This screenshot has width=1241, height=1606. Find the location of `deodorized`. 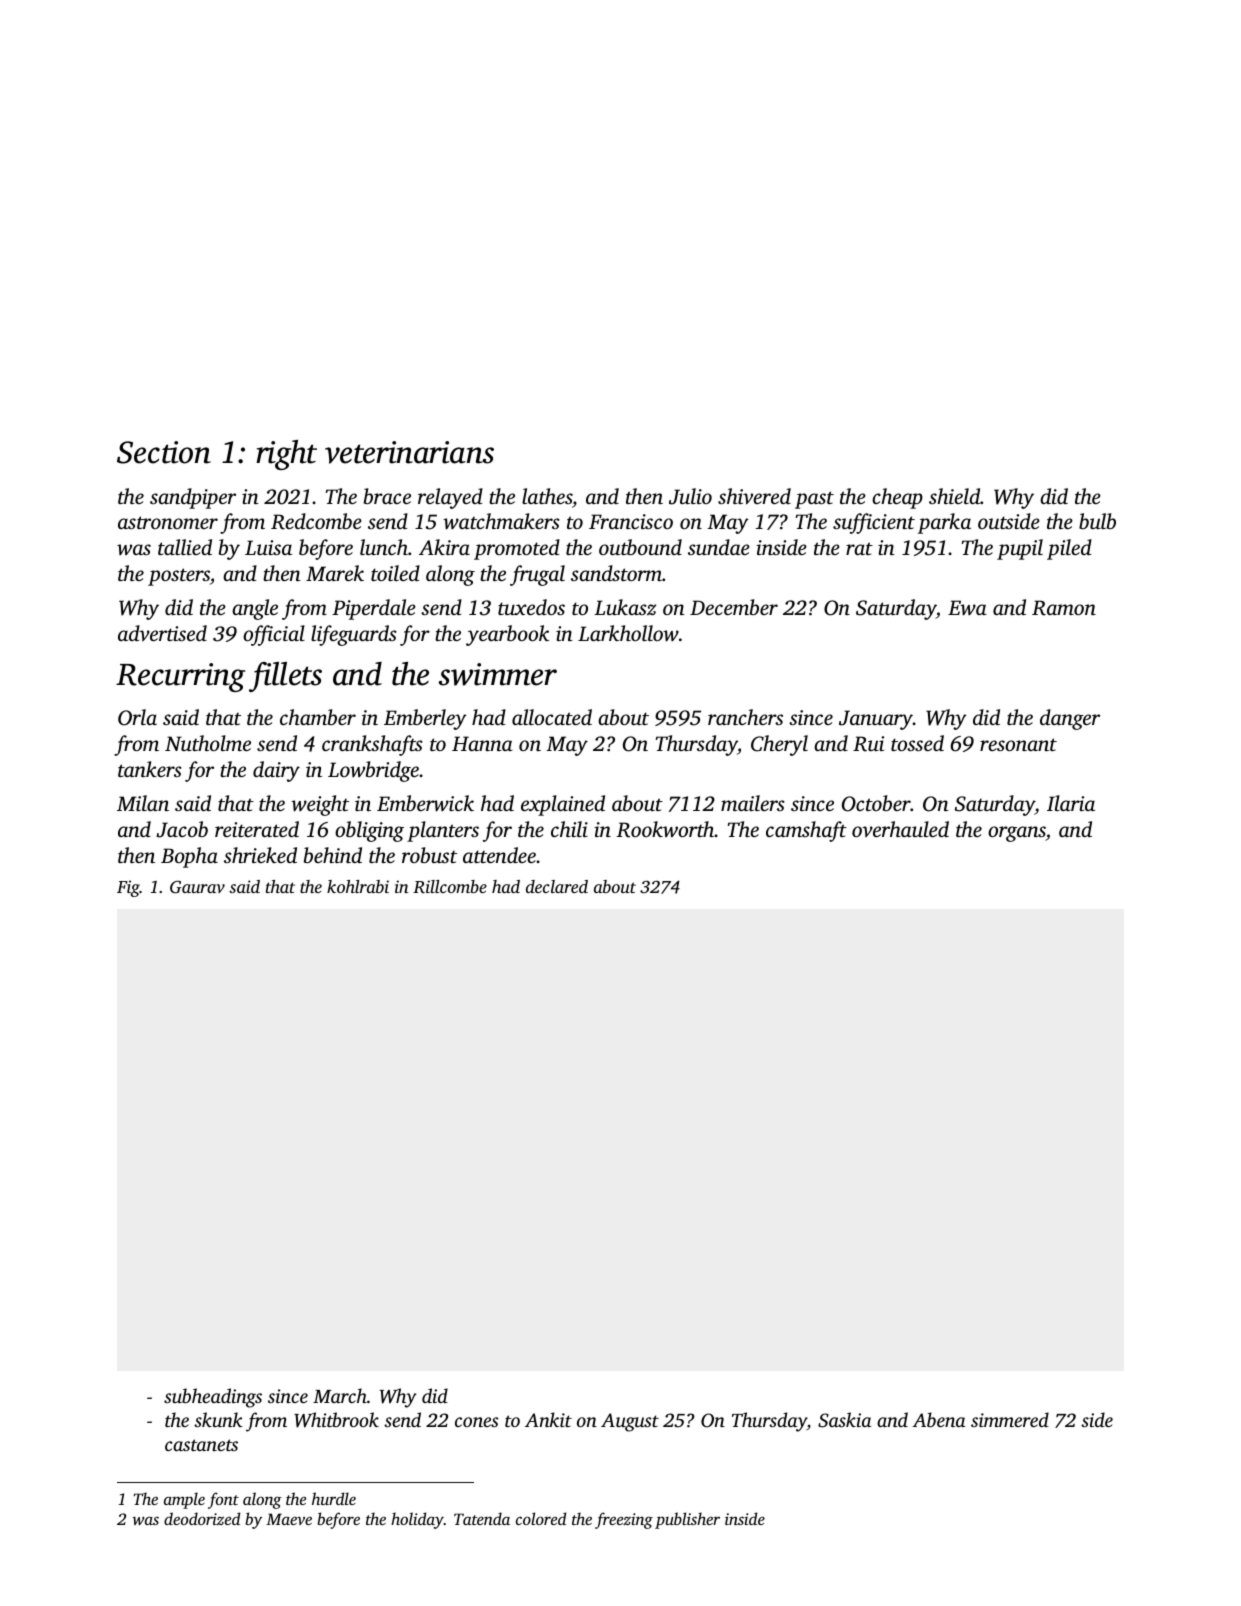

deodorized is located at coordinates (202, 1518).
